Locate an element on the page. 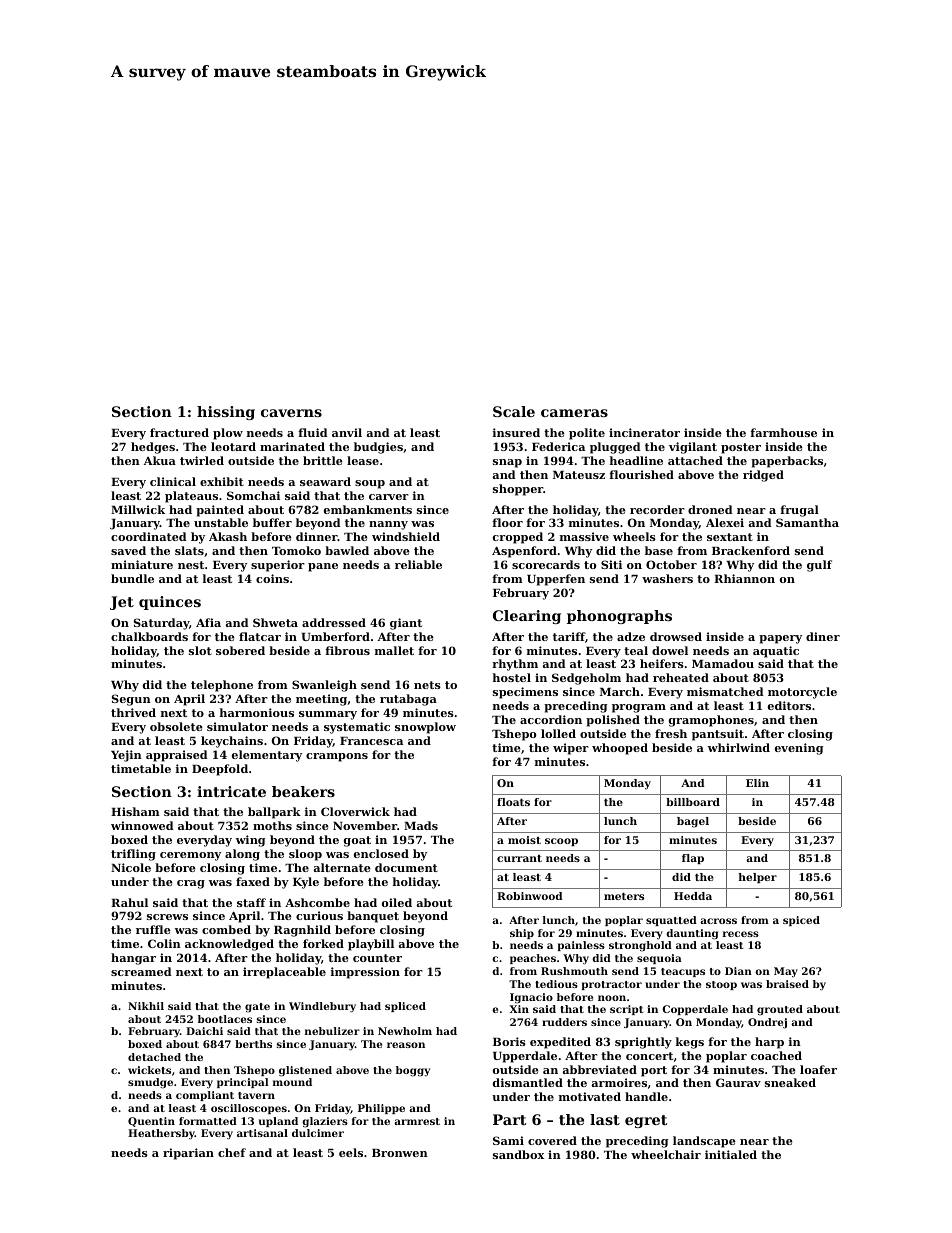  polite is located at coordinates (587, 434).
